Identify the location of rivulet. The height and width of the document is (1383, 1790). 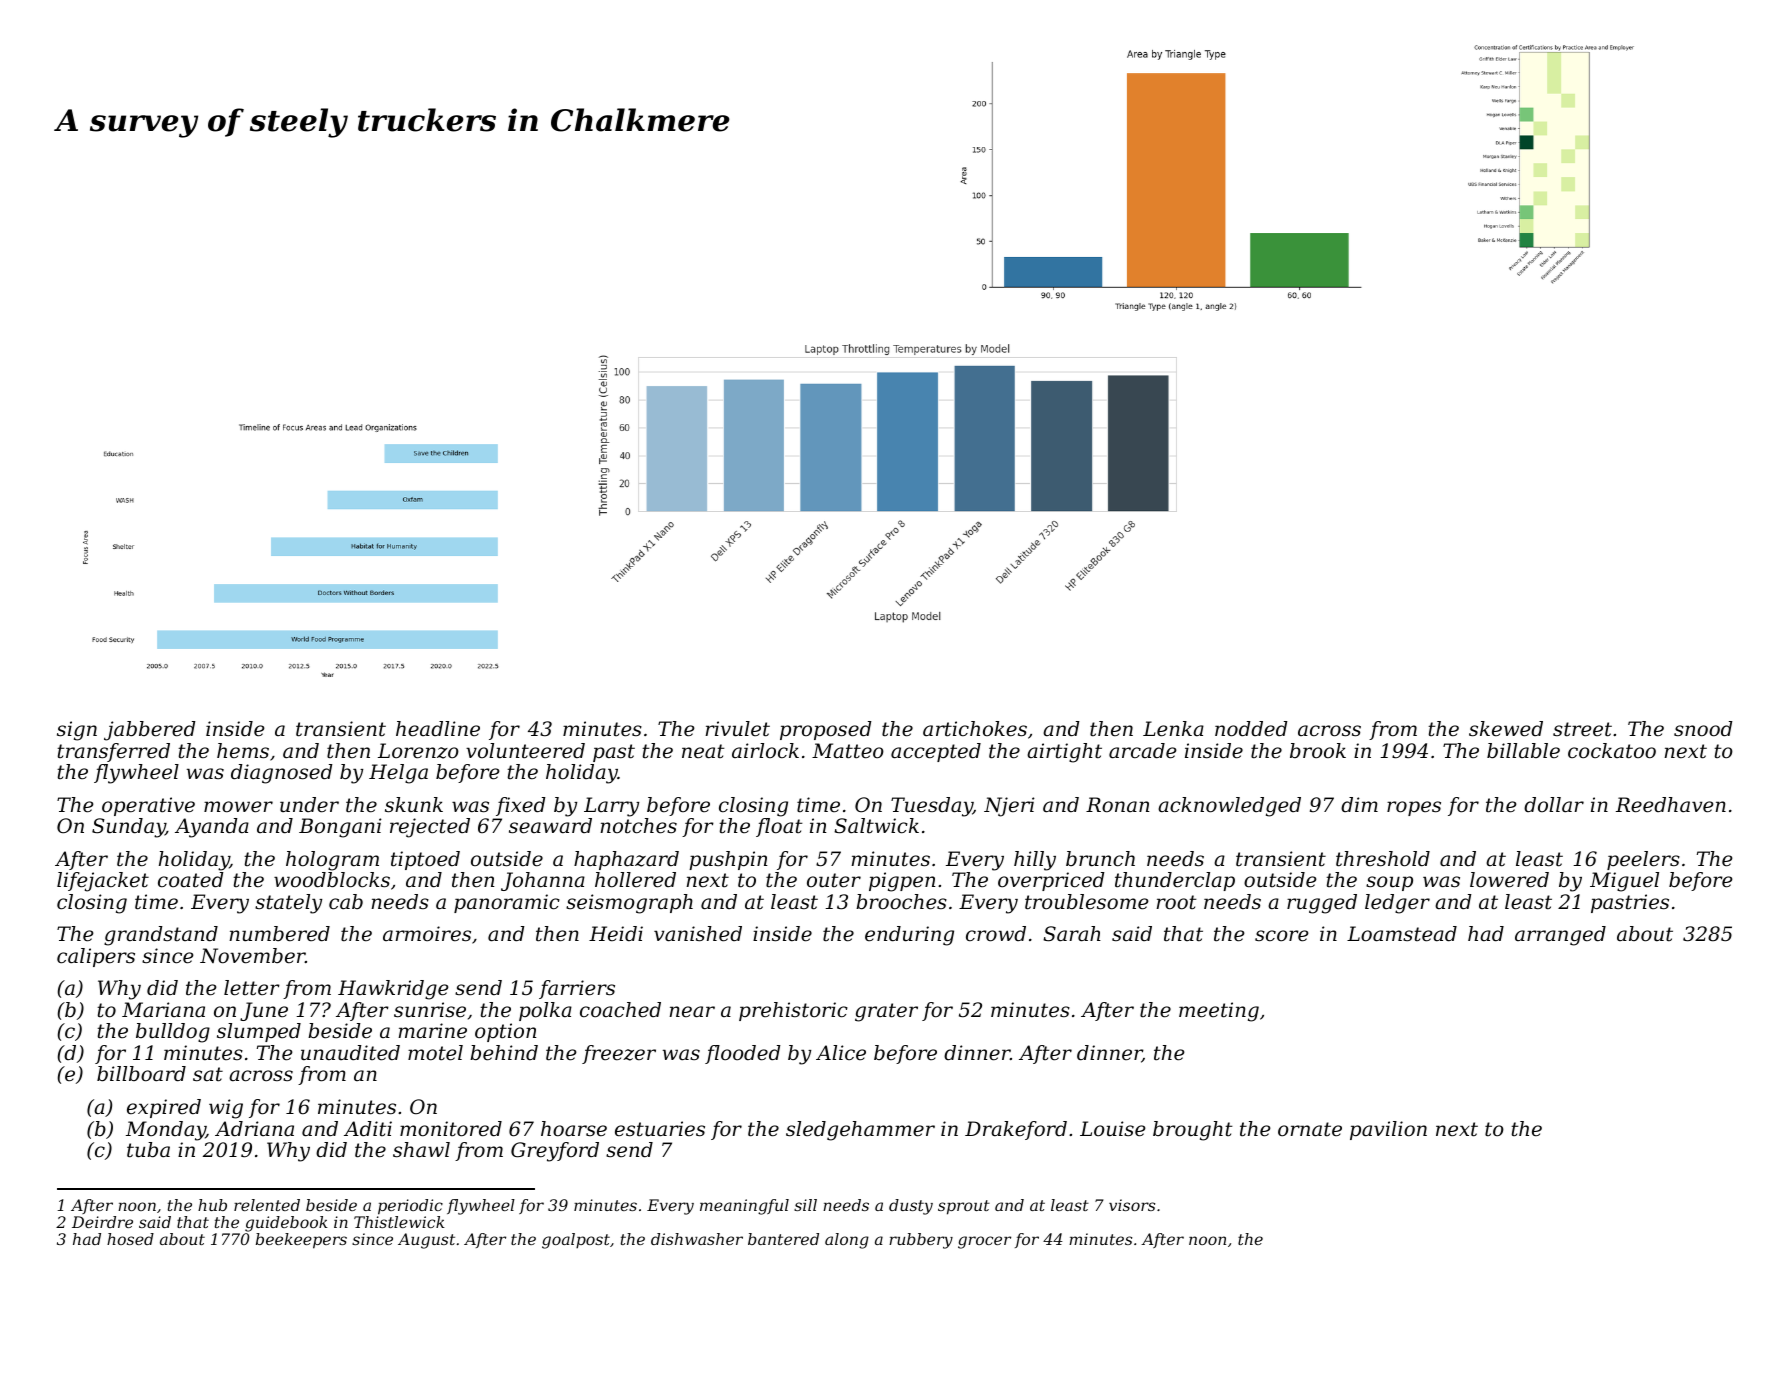
(737, 729).
